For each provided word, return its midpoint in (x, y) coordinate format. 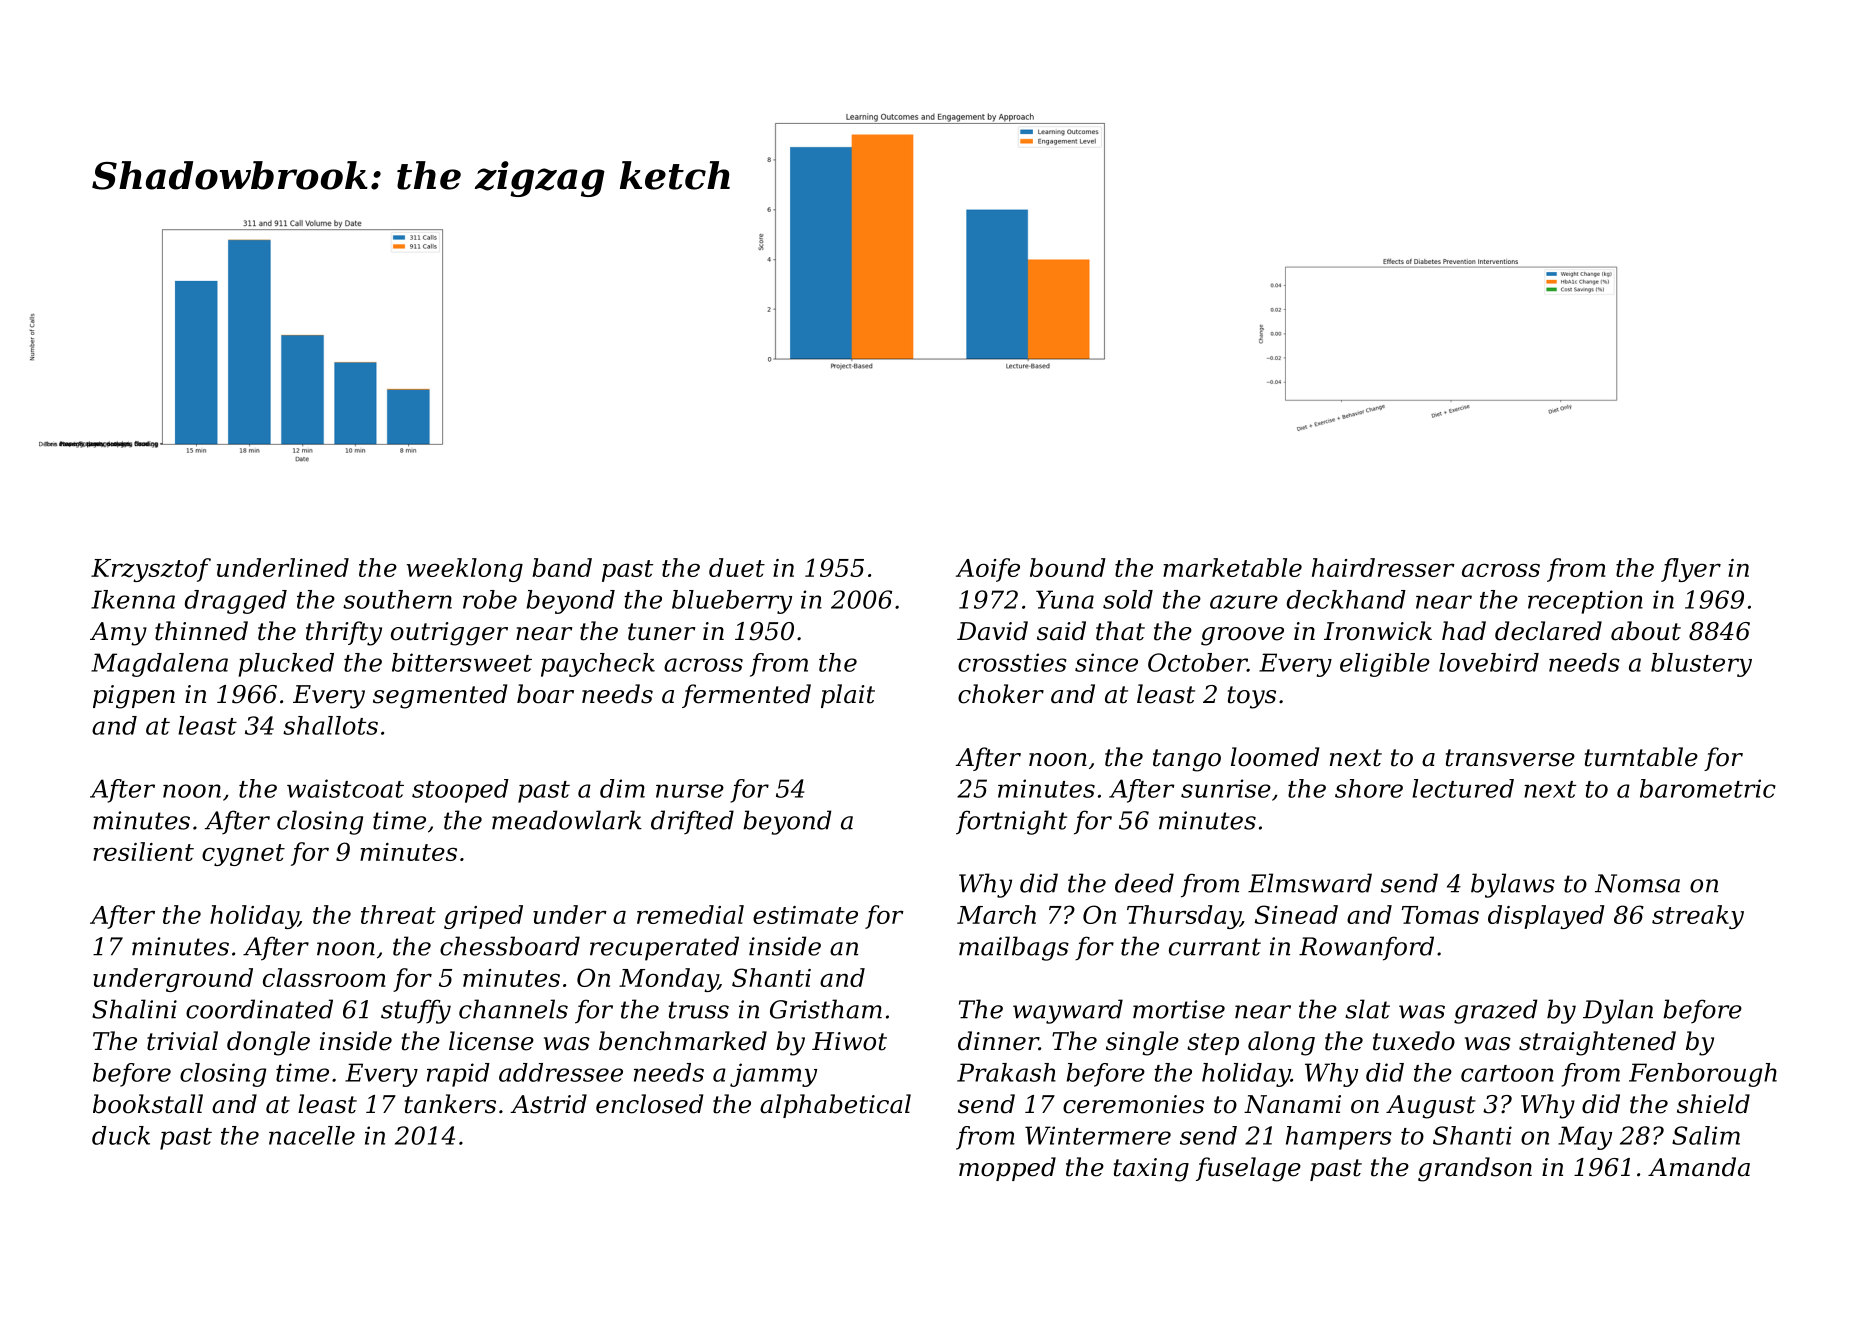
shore (1369, 788)
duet (737, 567)
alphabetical (835, 1106)
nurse (690, 791)
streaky (1698, 917)
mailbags (1014, 948)
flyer (1691, 570)
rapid (458, 1075)
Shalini (134, 1009)
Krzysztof (151, 570)
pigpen (134, 697)
